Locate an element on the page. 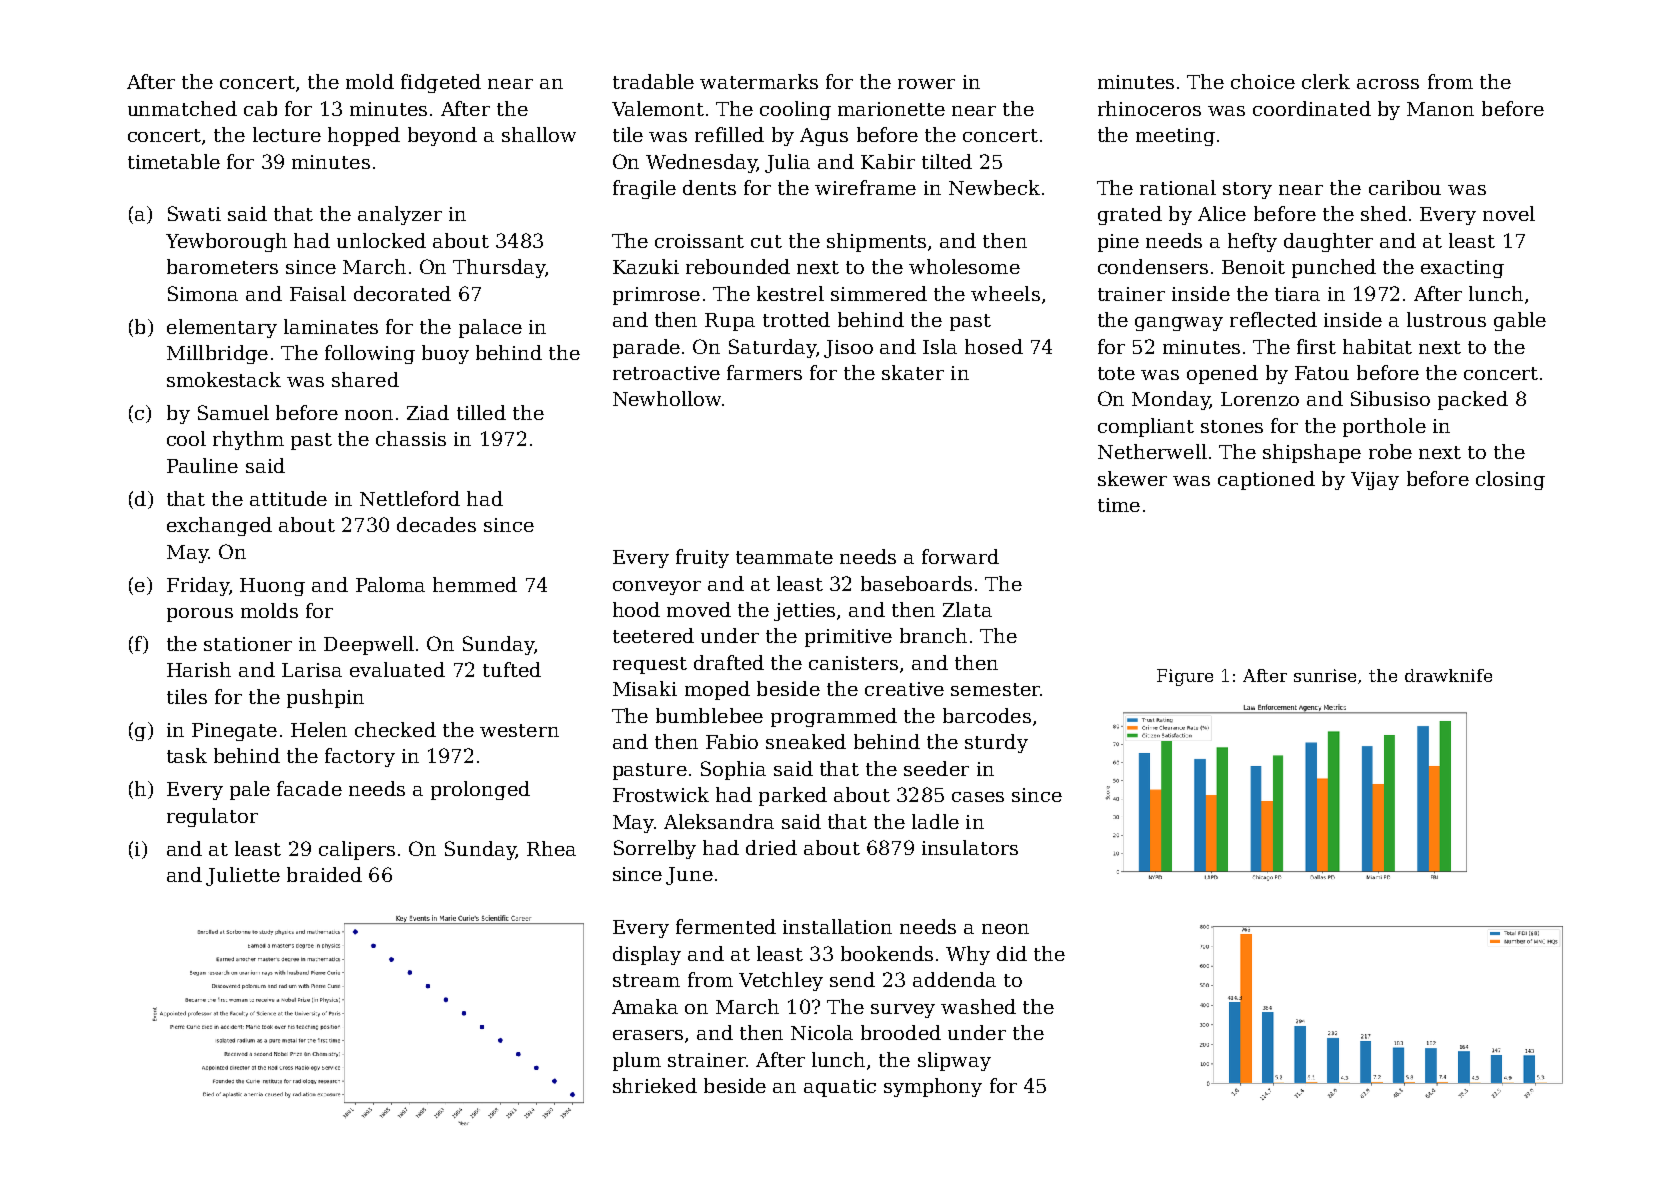 Image resolution: width=1679 pixels, height=1187 pixels. sunrise is located at coordinates (1325, 675).
